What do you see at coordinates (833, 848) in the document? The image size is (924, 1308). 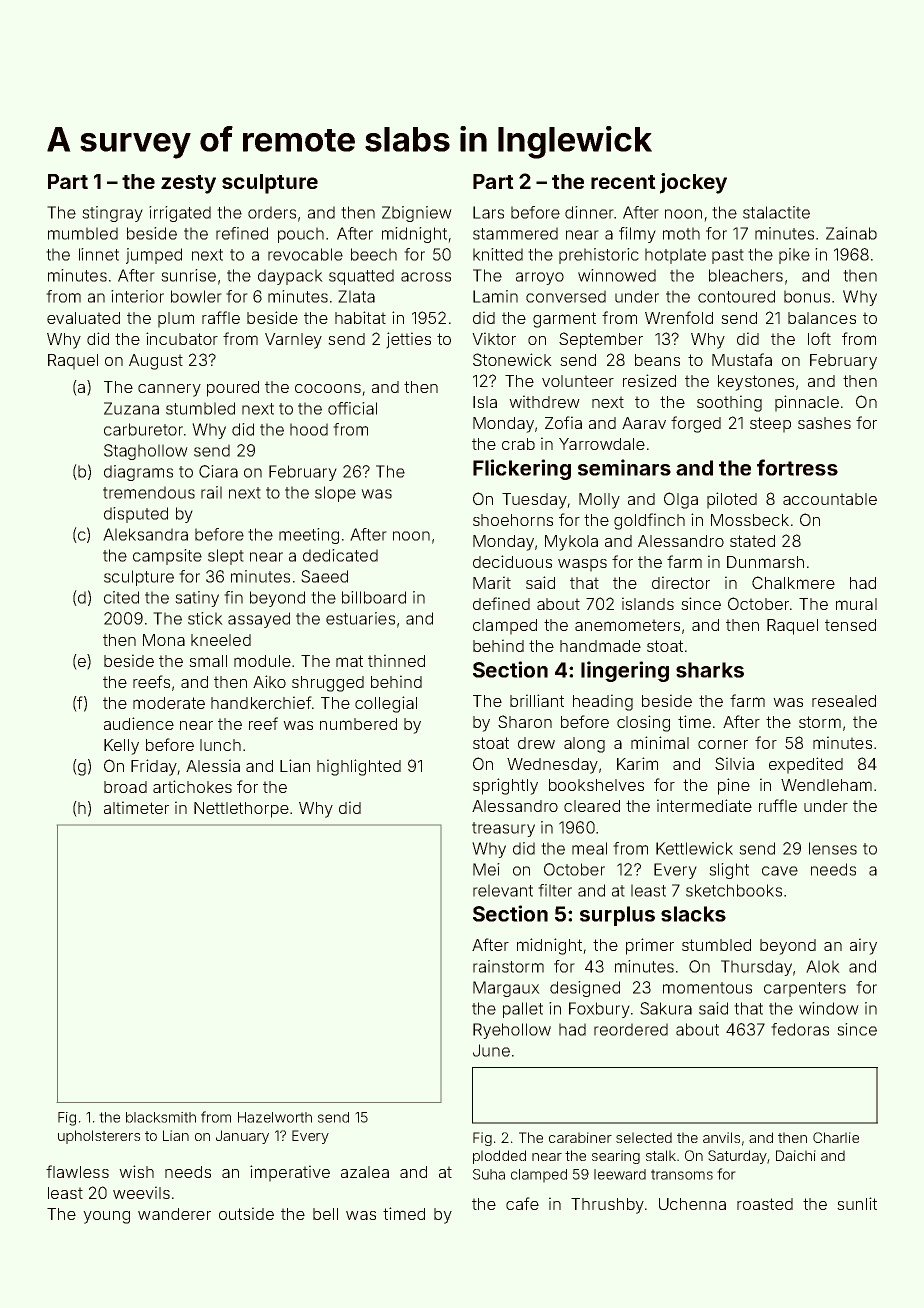 I see `lenses` at bounding box center [833, 848].
